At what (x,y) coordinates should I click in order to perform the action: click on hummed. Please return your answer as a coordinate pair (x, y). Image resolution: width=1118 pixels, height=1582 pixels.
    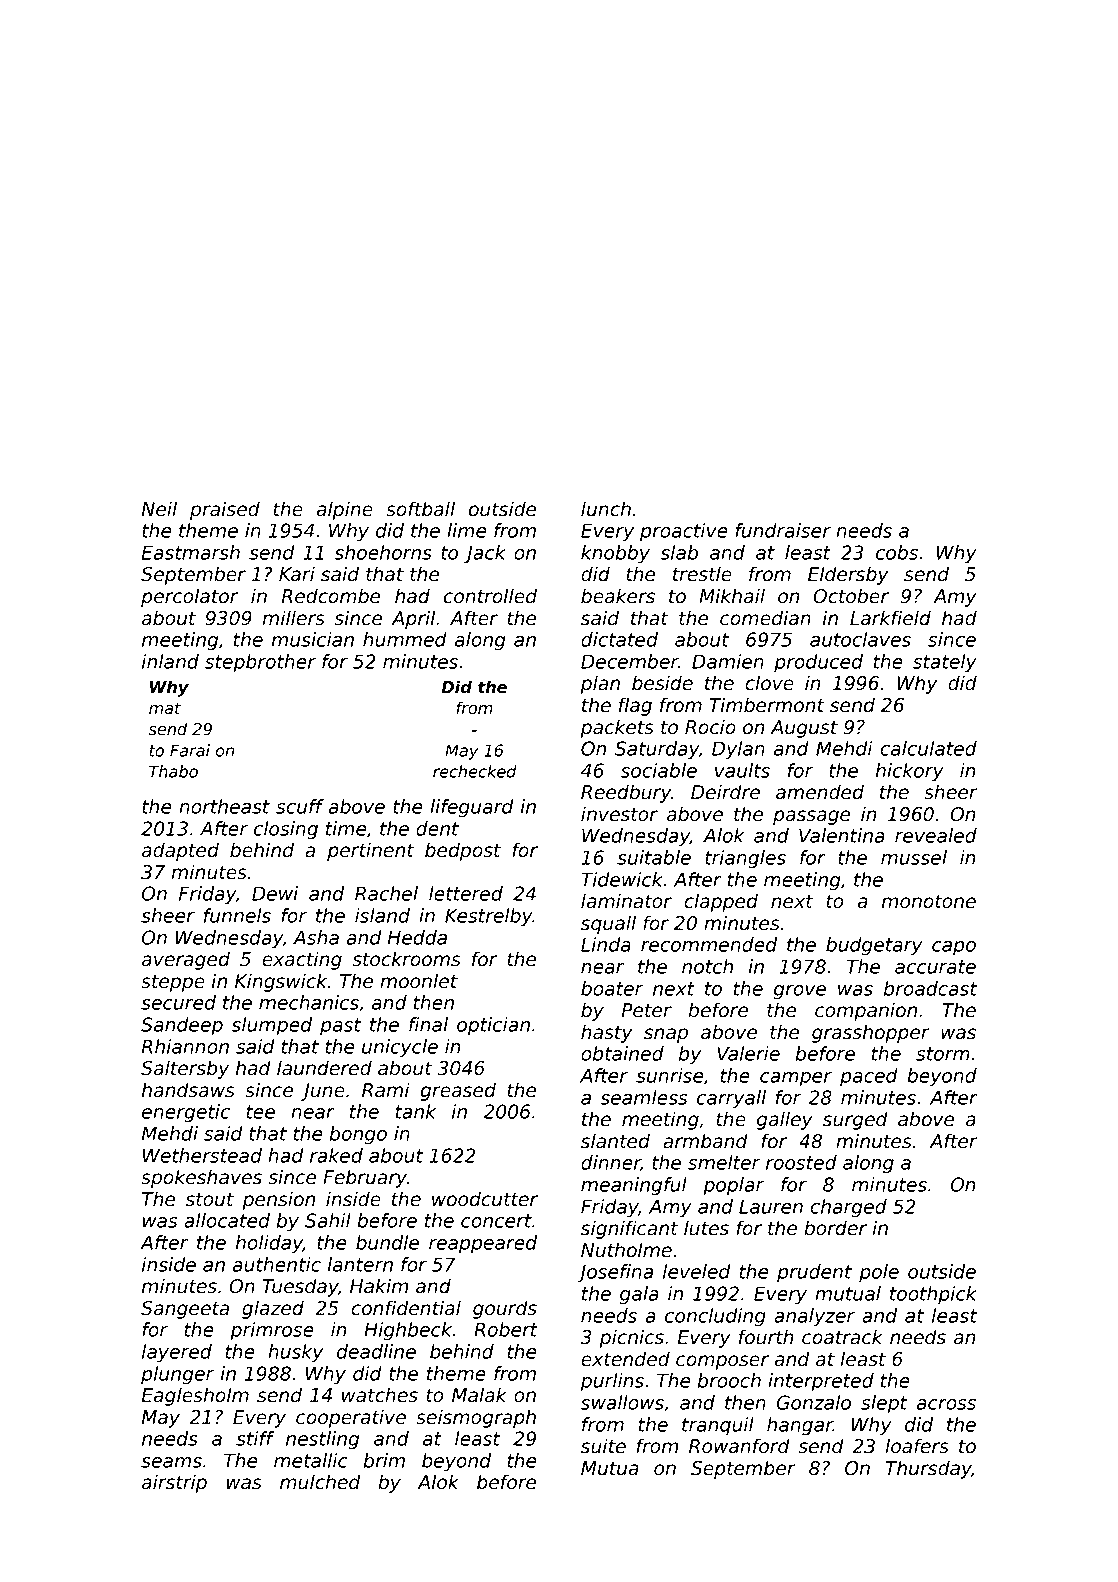
    Looking at the image, I should click on (405, 639).
